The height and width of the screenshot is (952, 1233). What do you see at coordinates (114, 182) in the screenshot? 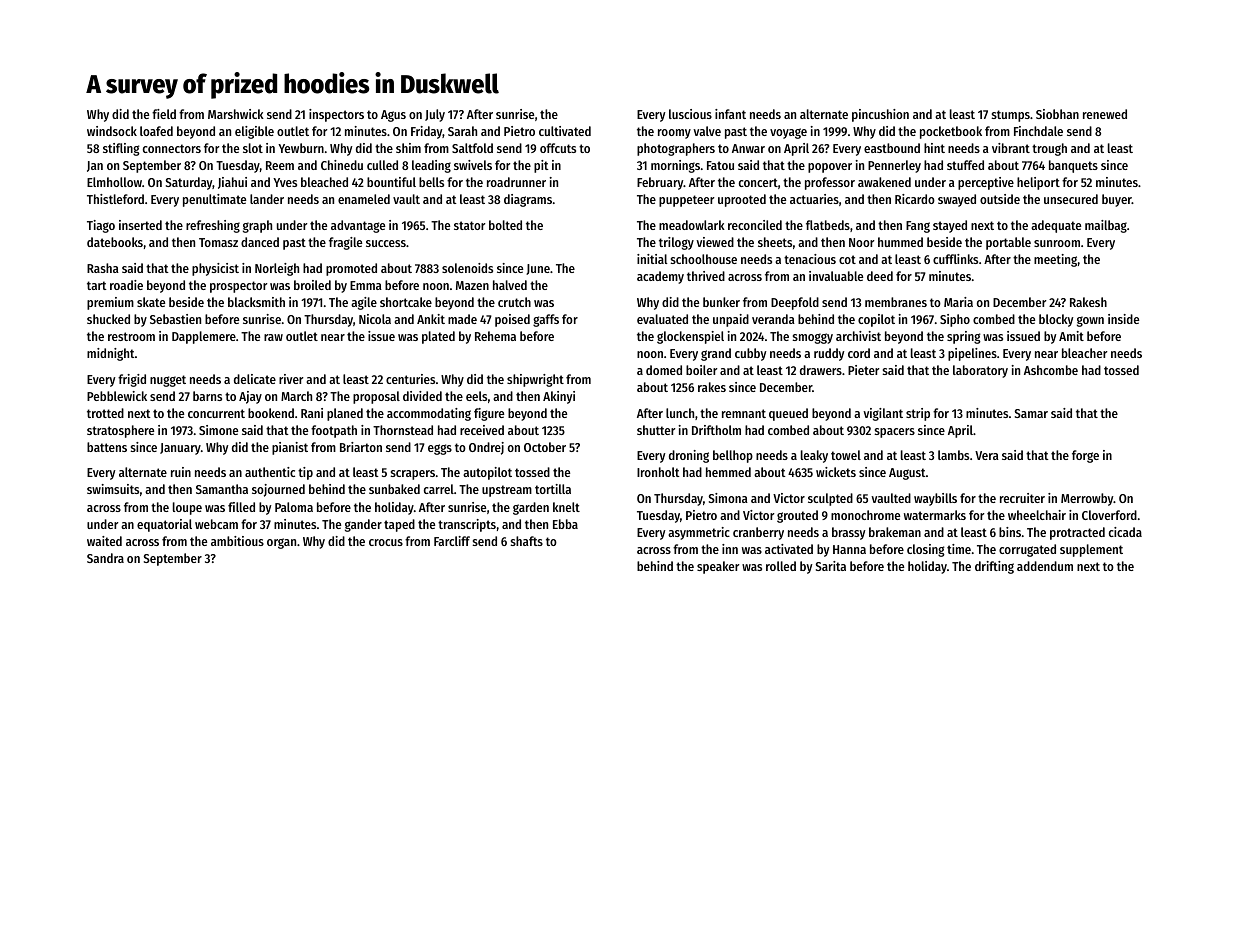
I see `Elmhollow` at bounding box center [114, 182].
